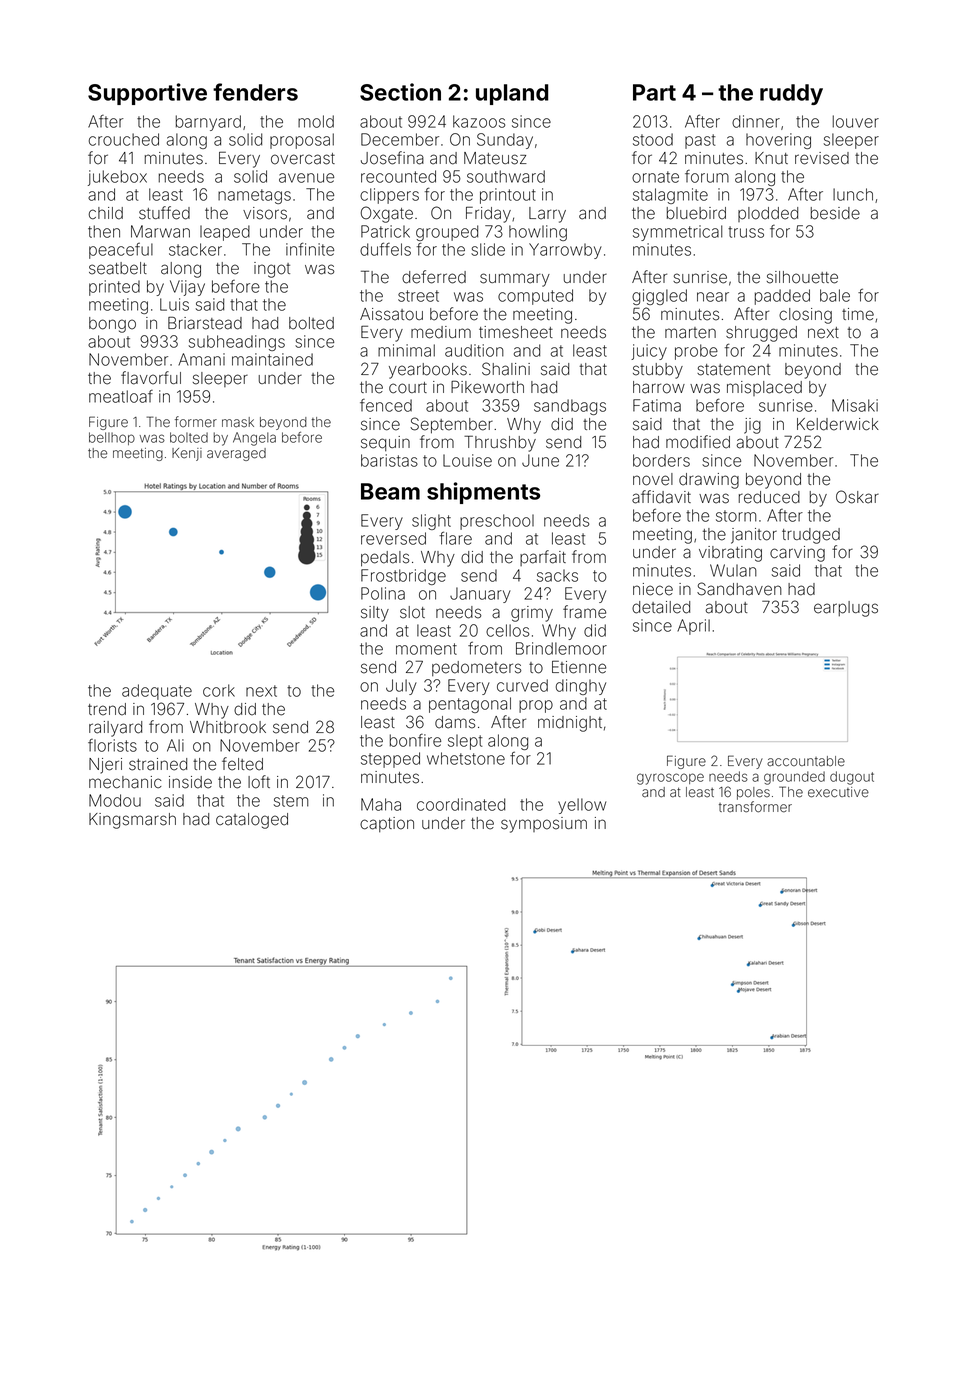 This image has height=1400, width=967. What do you see at coordinates (400, 92) in the image?
I see `Section` at bounding box center [400, 92].
